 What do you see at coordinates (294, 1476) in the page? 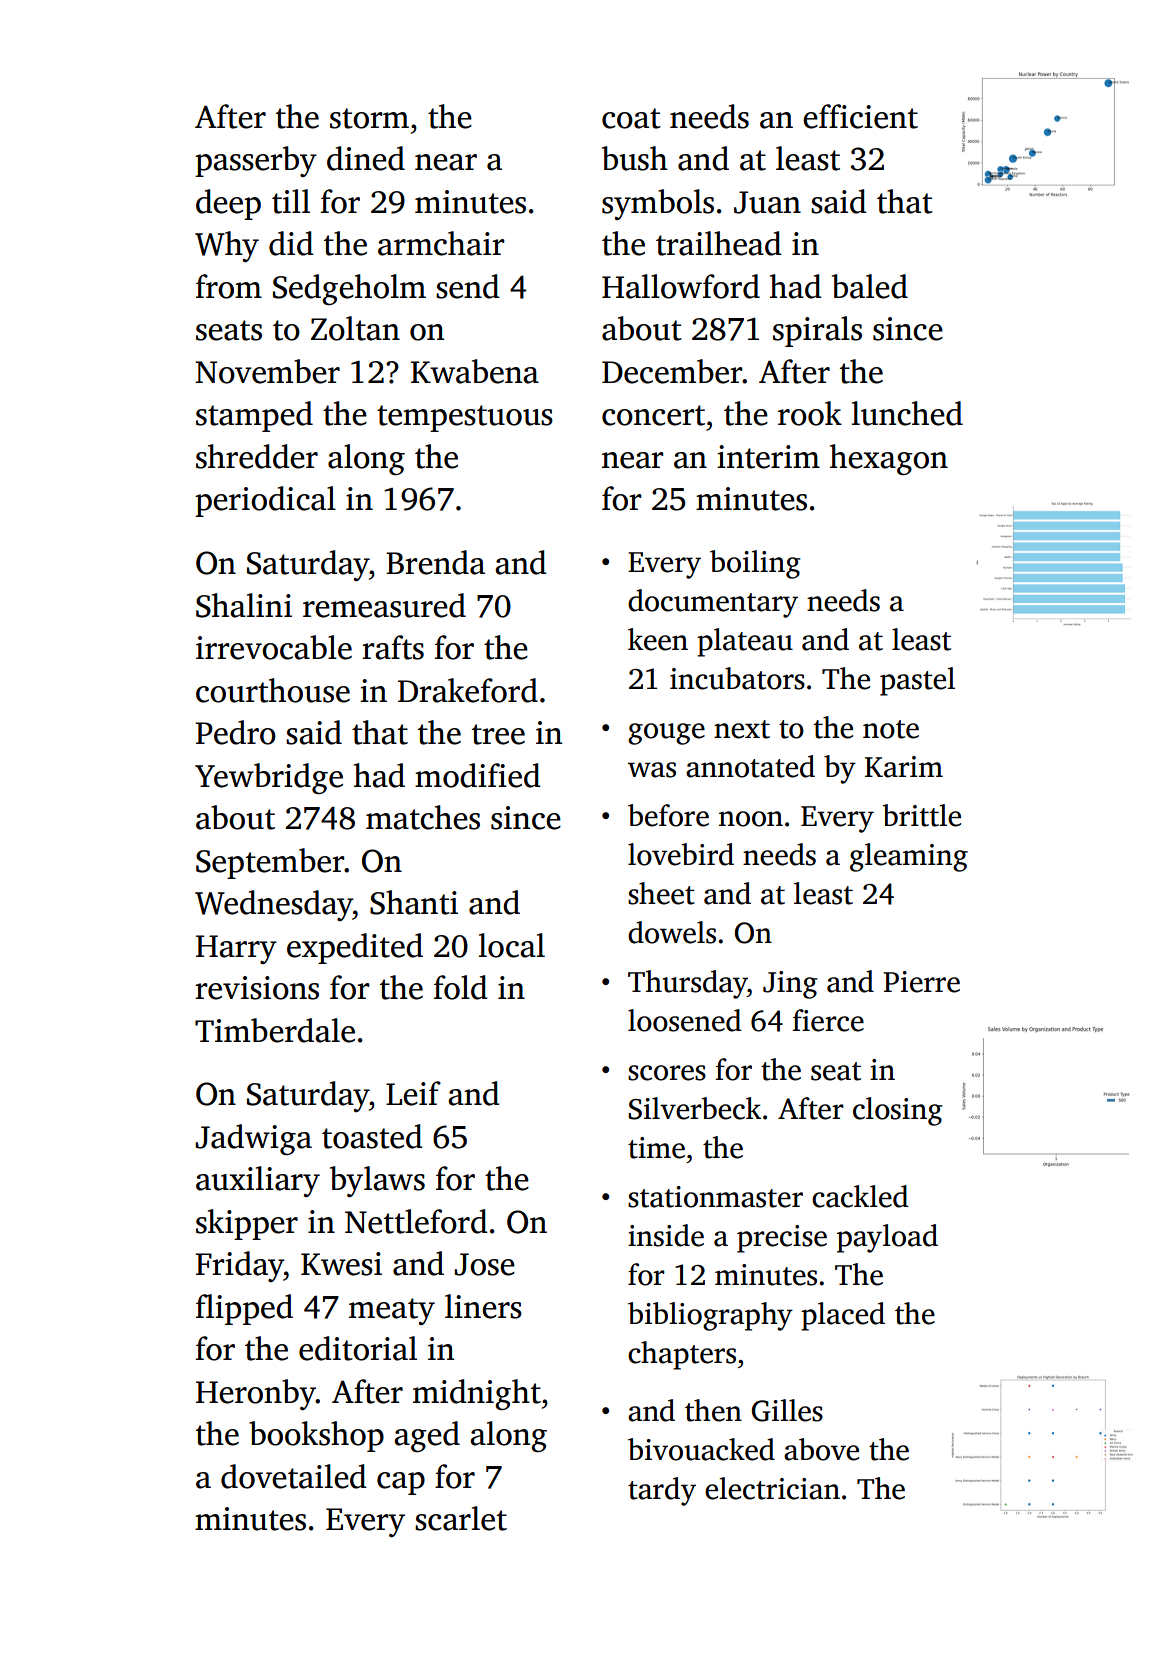
I see `dovetailed` at bounding box center [294, 1476].
